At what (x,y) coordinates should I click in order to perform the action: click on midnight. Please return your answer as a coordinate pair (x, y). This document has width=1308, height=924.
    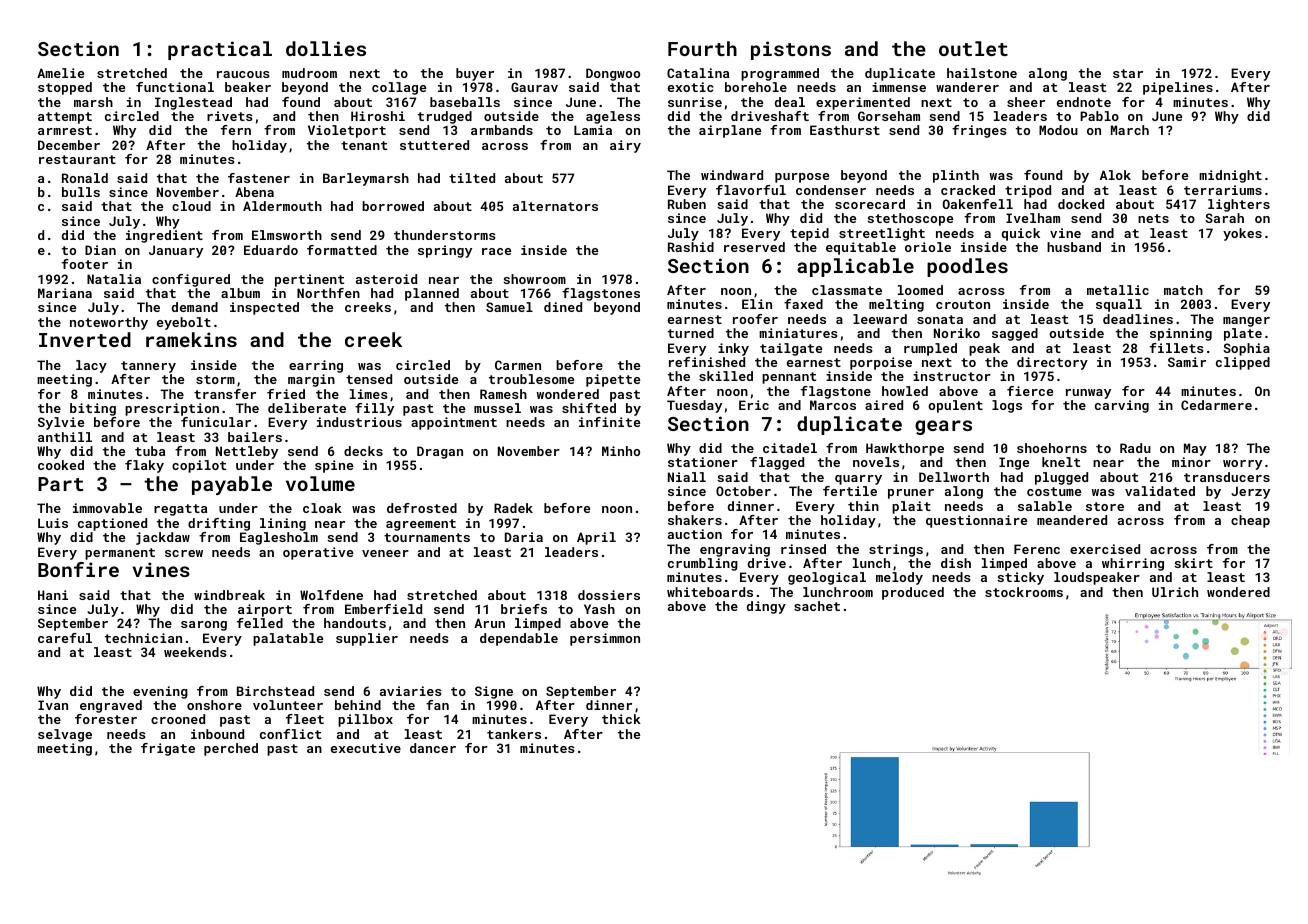
    Looking at the image, I should click on (1230, 176).
